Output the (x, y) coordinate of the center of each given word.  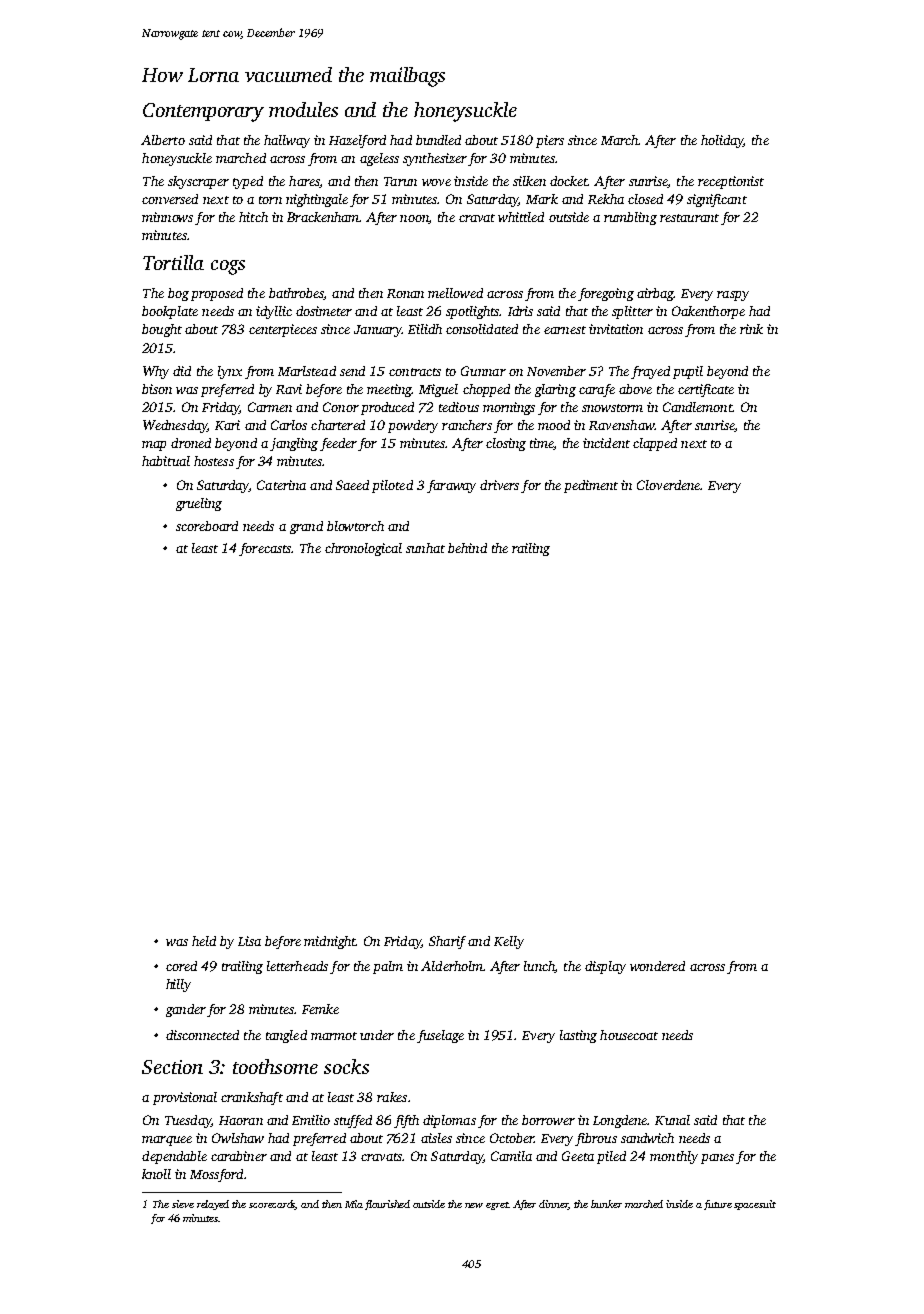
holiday (722, 141)
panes (717, 1159)
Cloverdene (668, 485)
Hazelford (357, 141)
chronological (363, 549)
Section (172, 1067)
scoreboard (207, 526)
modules (303, 109)
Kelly (509, 942)
